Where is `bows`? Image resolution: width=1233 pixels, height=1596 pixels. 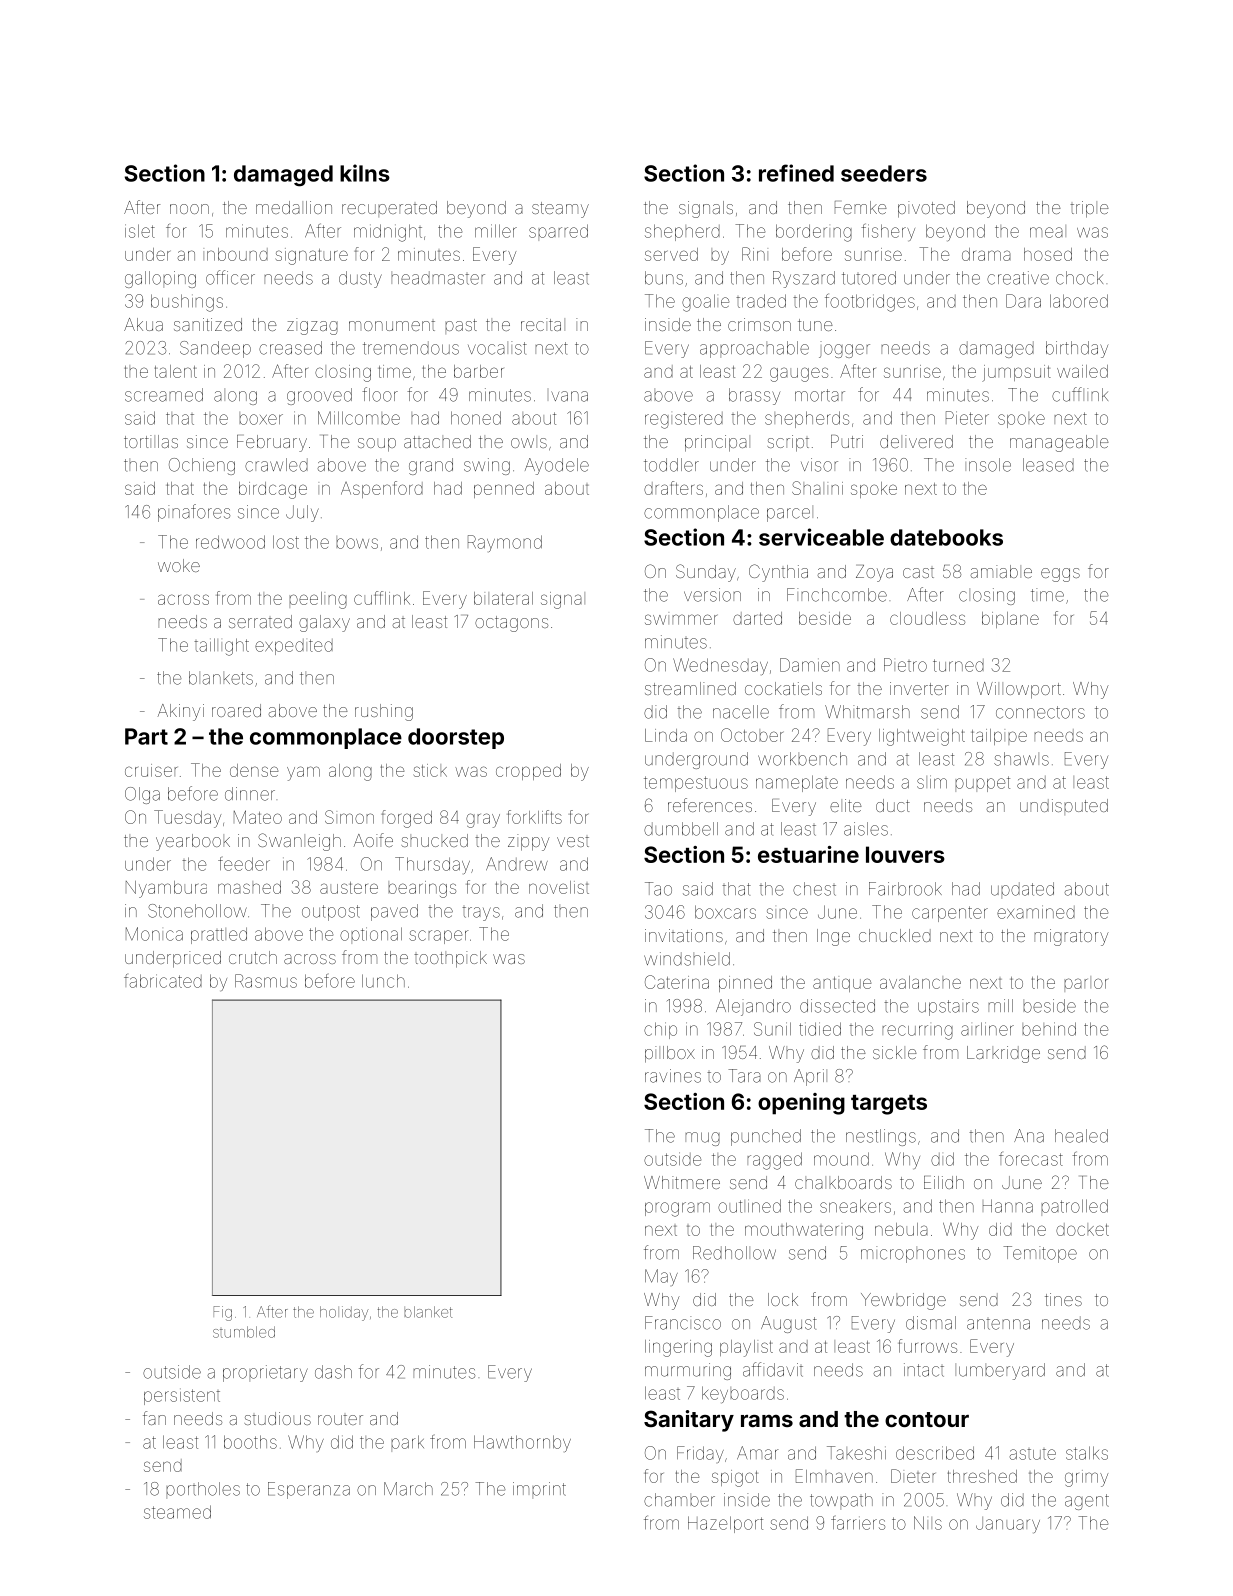 bows is located at coordinates (357, 542).
